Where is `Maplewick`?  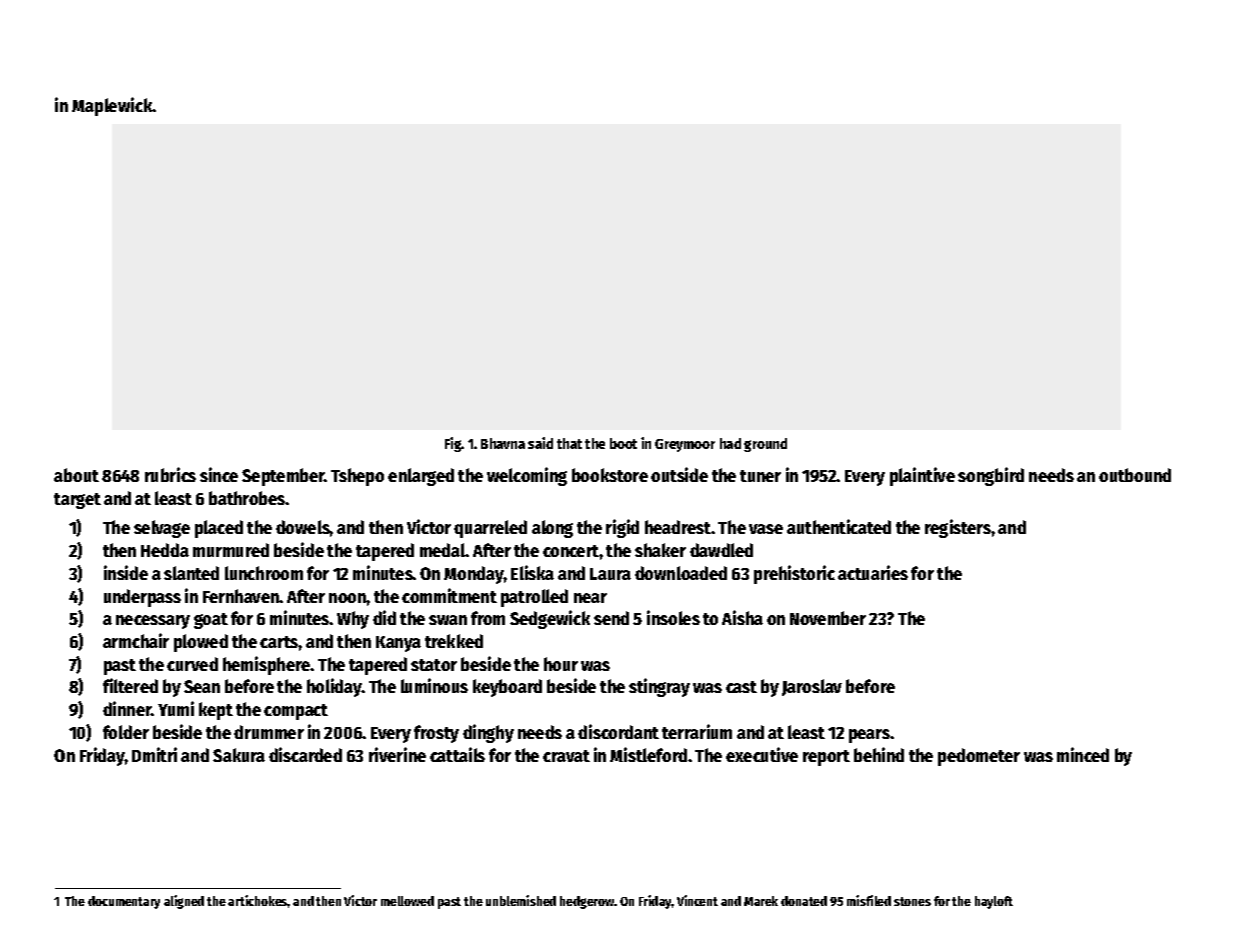
Maplewick is located at coordinates (112, 106).
